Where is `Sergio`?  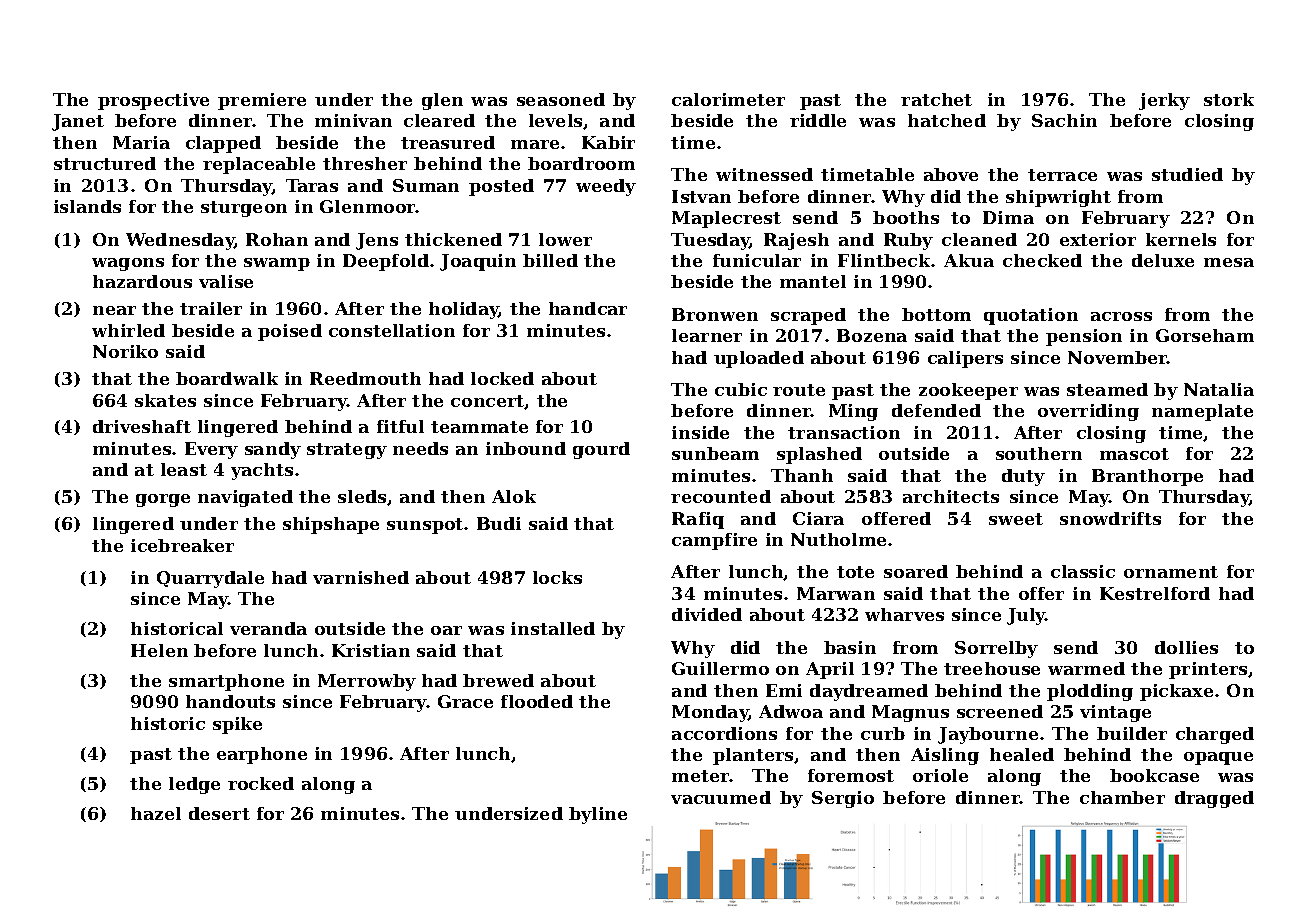 Sergio is located at coordinates (843, 799).
